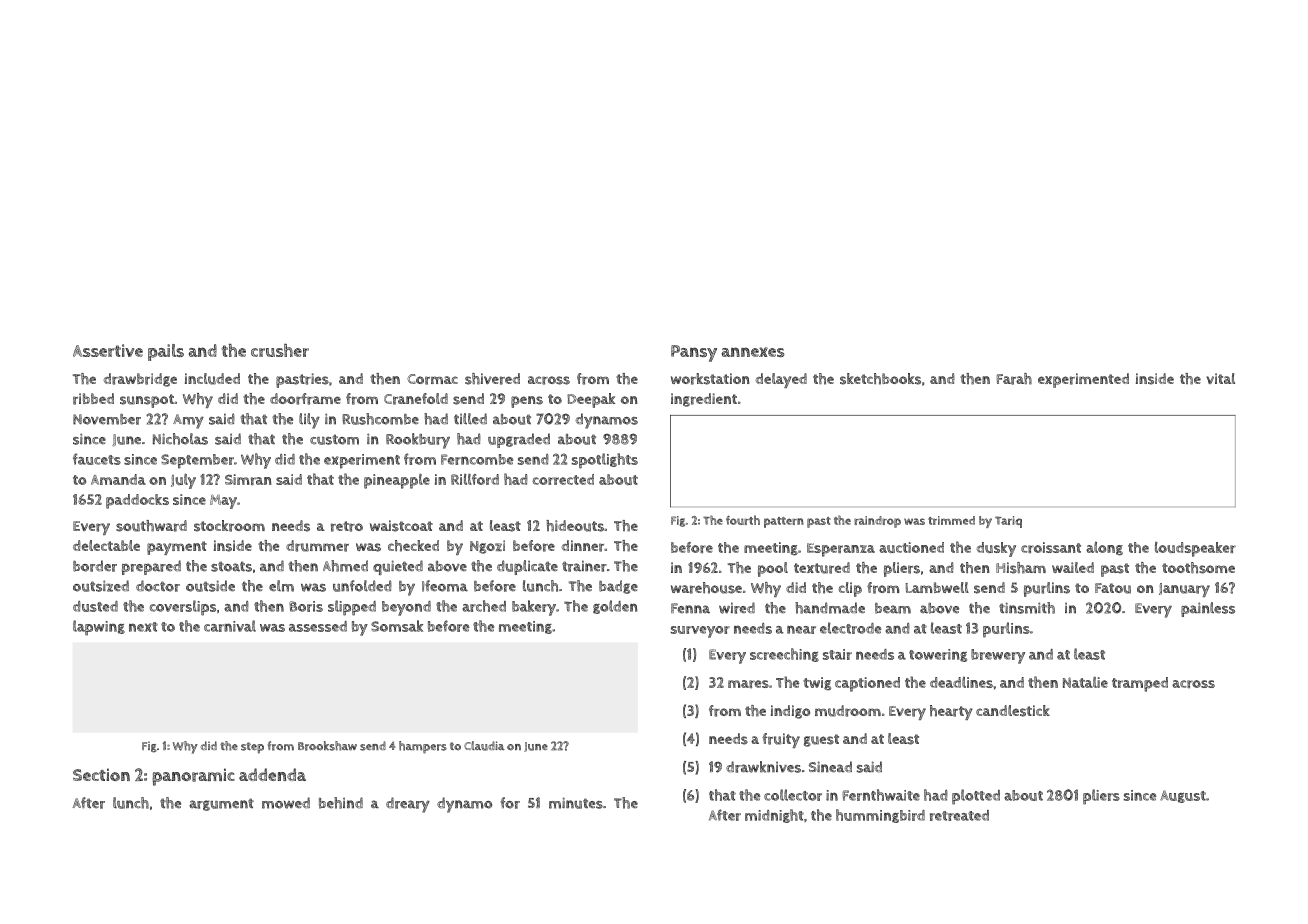 Image resolution: width=1308 pixels, height=924 pixels. Describe the element at coordinates (101, 774) in the image. I see `Section` at that location.
